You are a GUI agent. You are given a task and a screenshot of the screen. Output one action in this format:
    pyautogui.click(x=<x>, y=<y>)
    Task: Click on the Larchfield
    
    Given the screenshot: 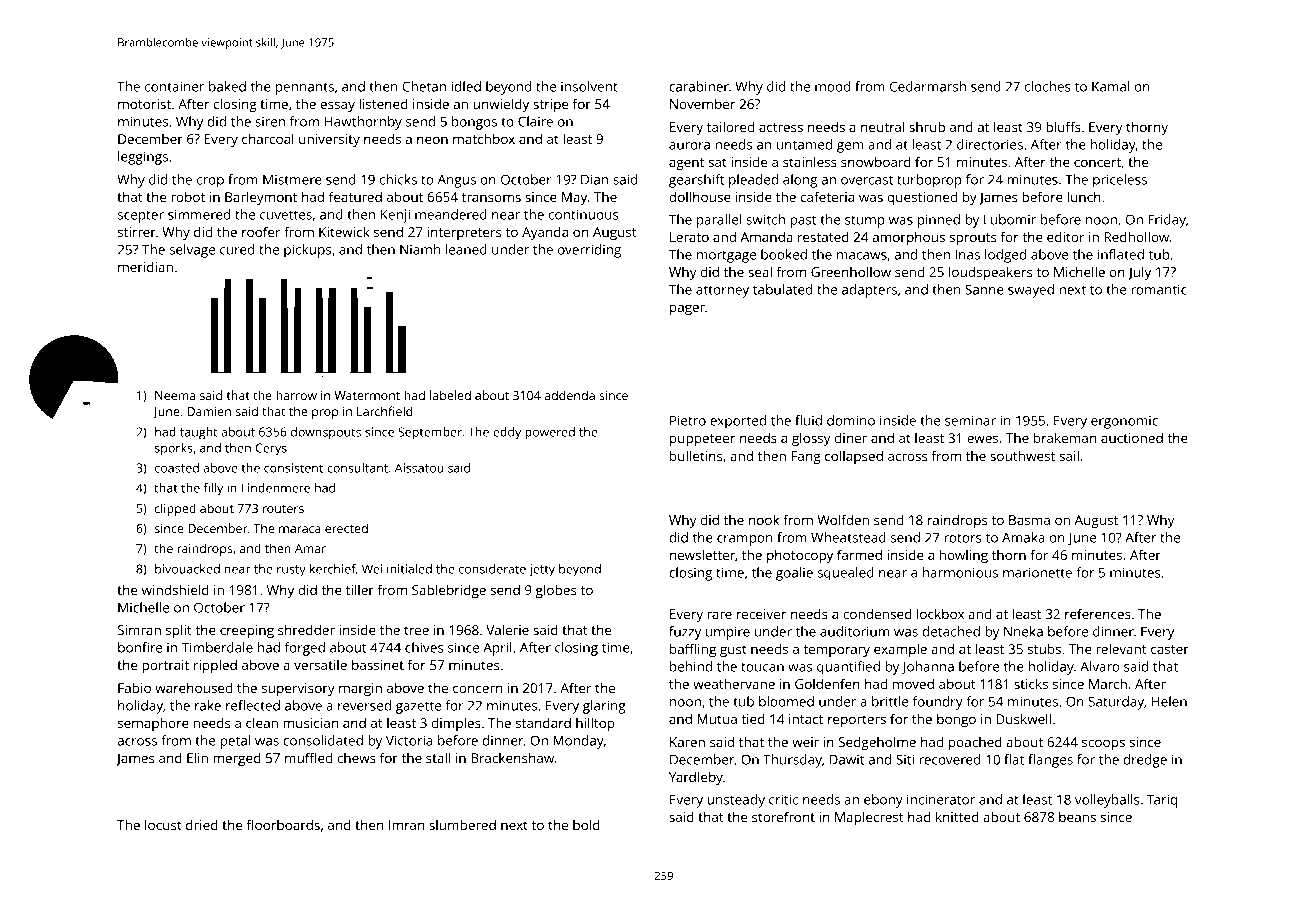 What is the action you would take?
    pyautogui.click(x=385, y=411)
